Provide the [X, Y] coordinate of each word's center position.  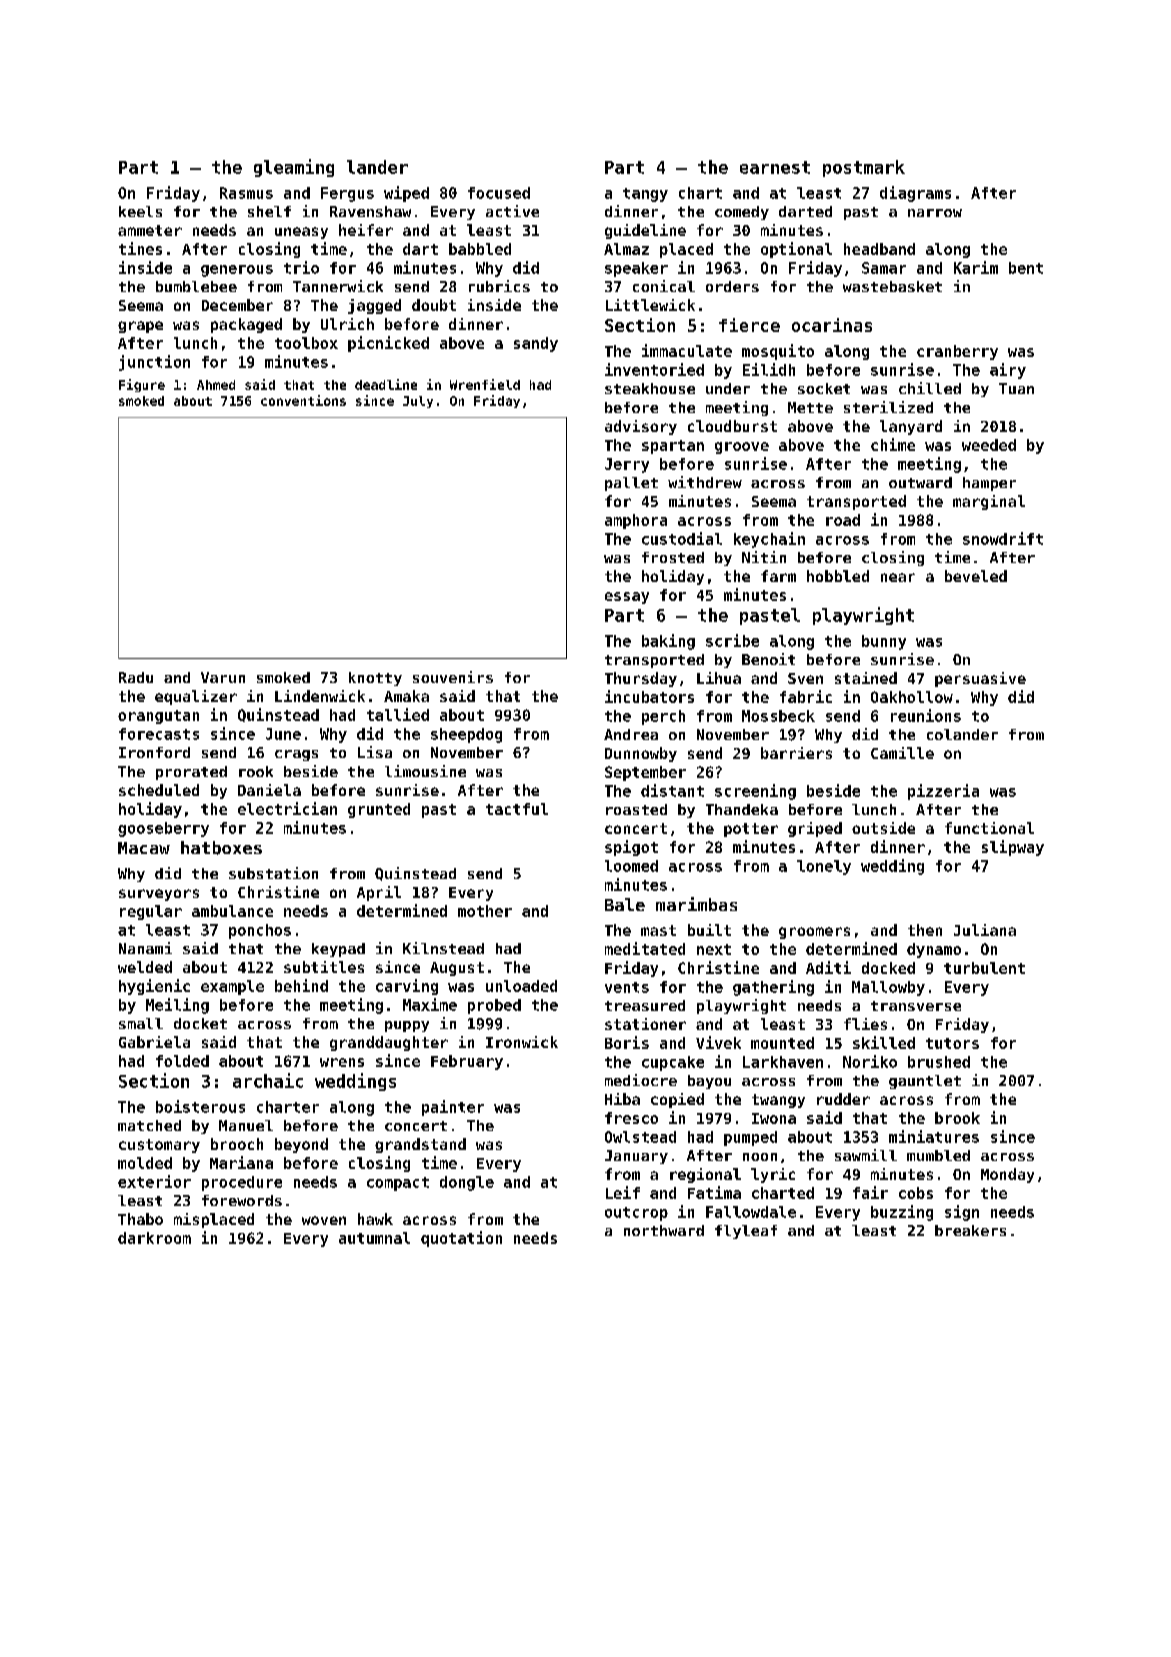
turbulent [984, 968]
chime [893, 444]
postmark [864, 168]
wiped [406, 194]
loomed [631, 866]
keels [140, 211]
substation [273, 873]
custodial [682, 538]
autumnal [374, 1238]
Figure [142, 385]
